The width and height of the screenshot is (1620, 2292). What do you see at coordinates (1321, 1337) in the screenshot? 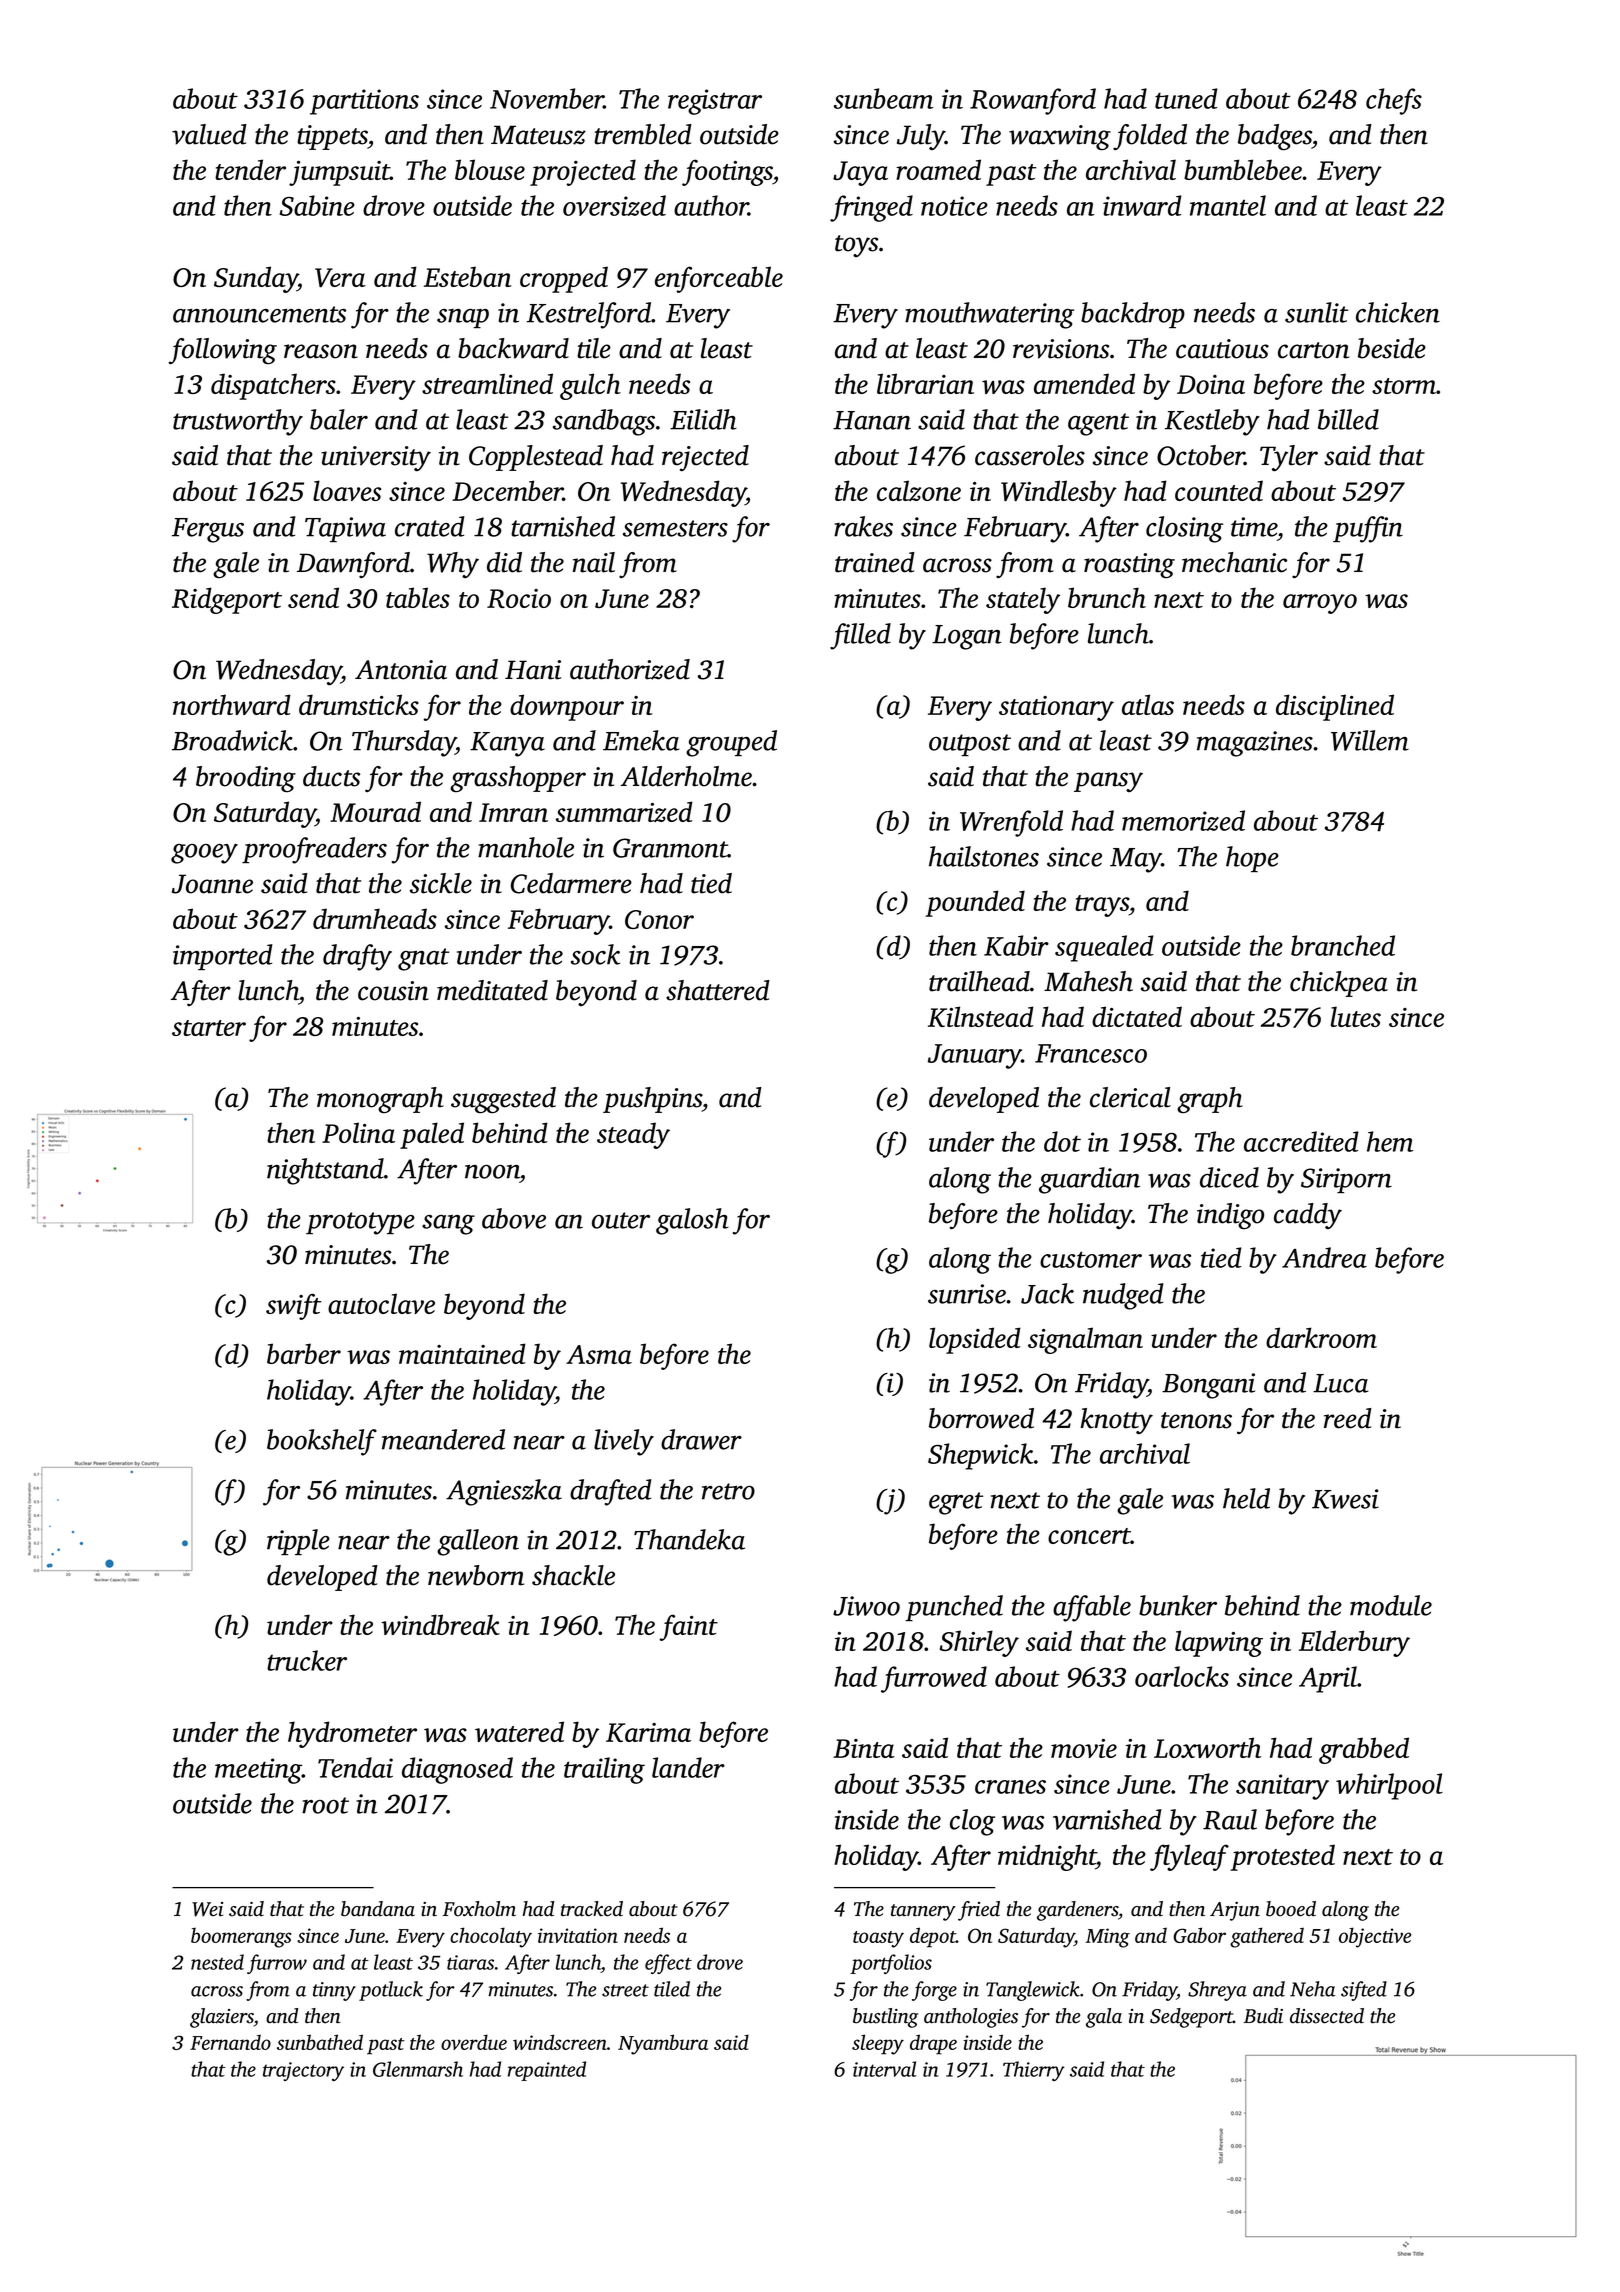
I see `darkroom` at bounding box center [1321, 1337].
